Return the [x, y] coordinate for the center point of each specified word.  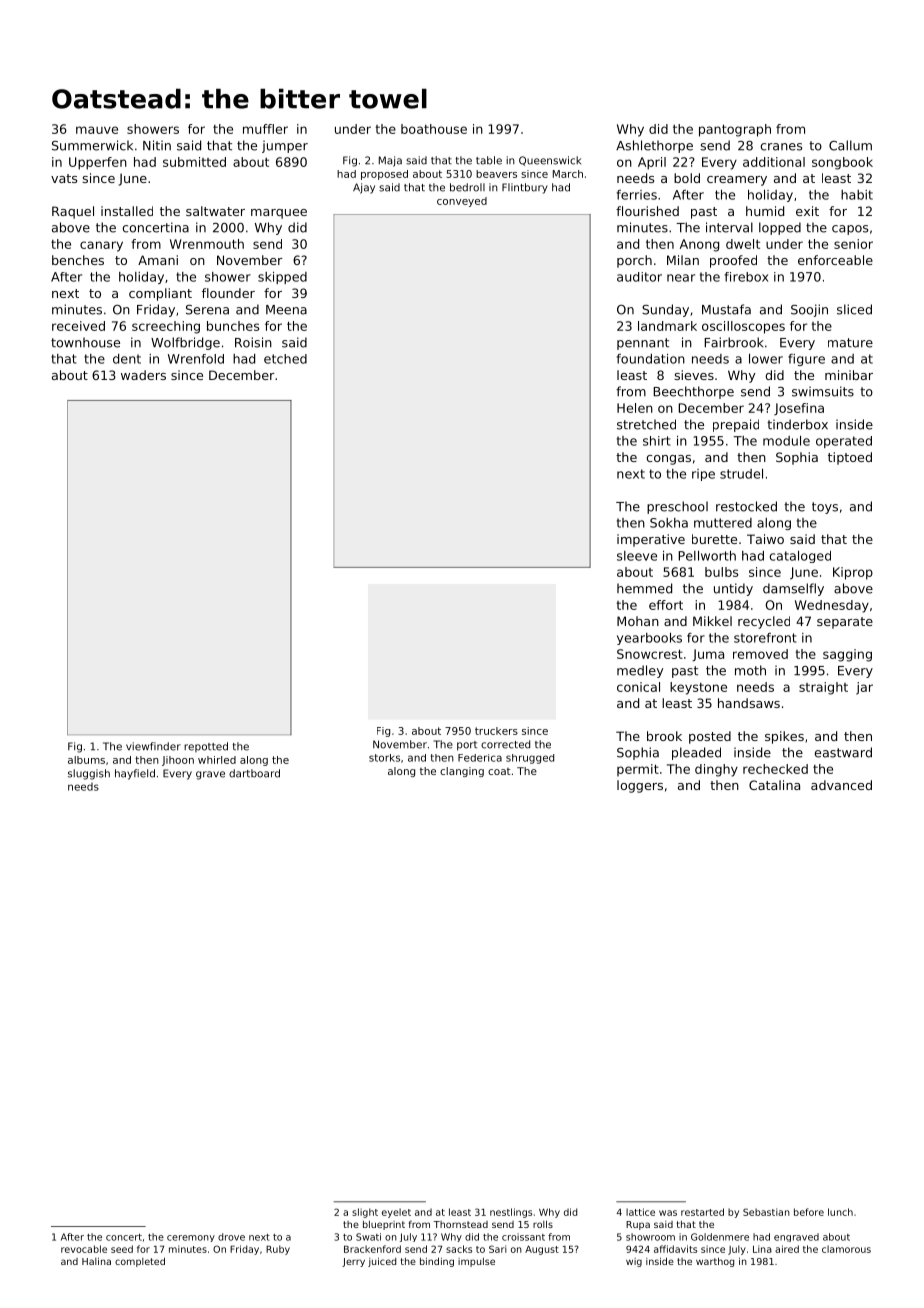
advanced [841, 785]
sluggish [89, 774]
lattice [640, 1212]
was [668, 1213]
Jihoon [178, 761]
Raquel [73, 212]
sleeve [637, 556]
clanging [462, 772]
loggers [640, 786]
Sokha [669, 523]
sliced [854, 309]
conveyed [462, 202]
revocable [84, 1249]
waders [143, 375]
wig [634, 1262]
